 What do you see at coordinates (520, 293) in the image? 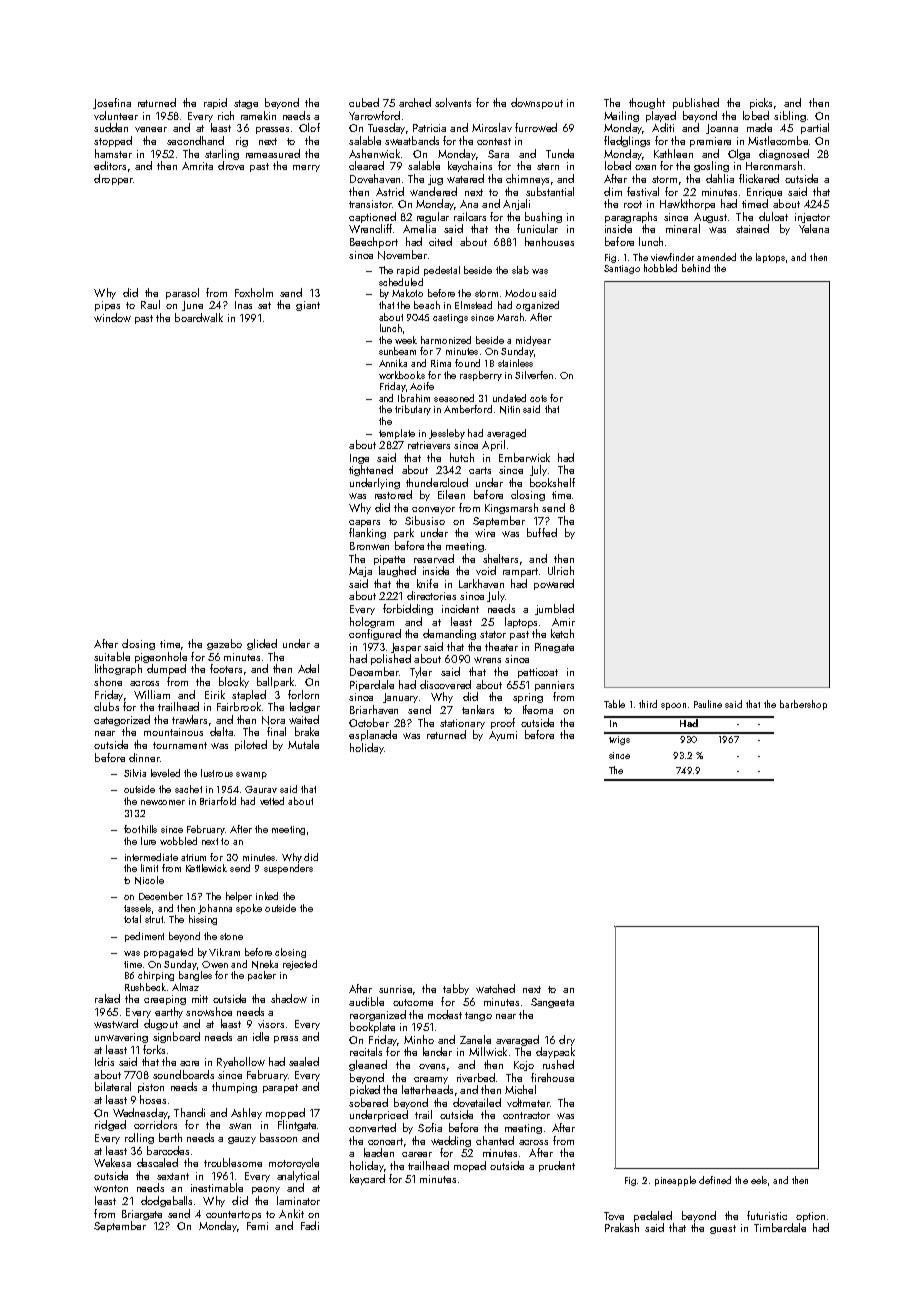
I see `Modou` at bounding box center [520, 293].
